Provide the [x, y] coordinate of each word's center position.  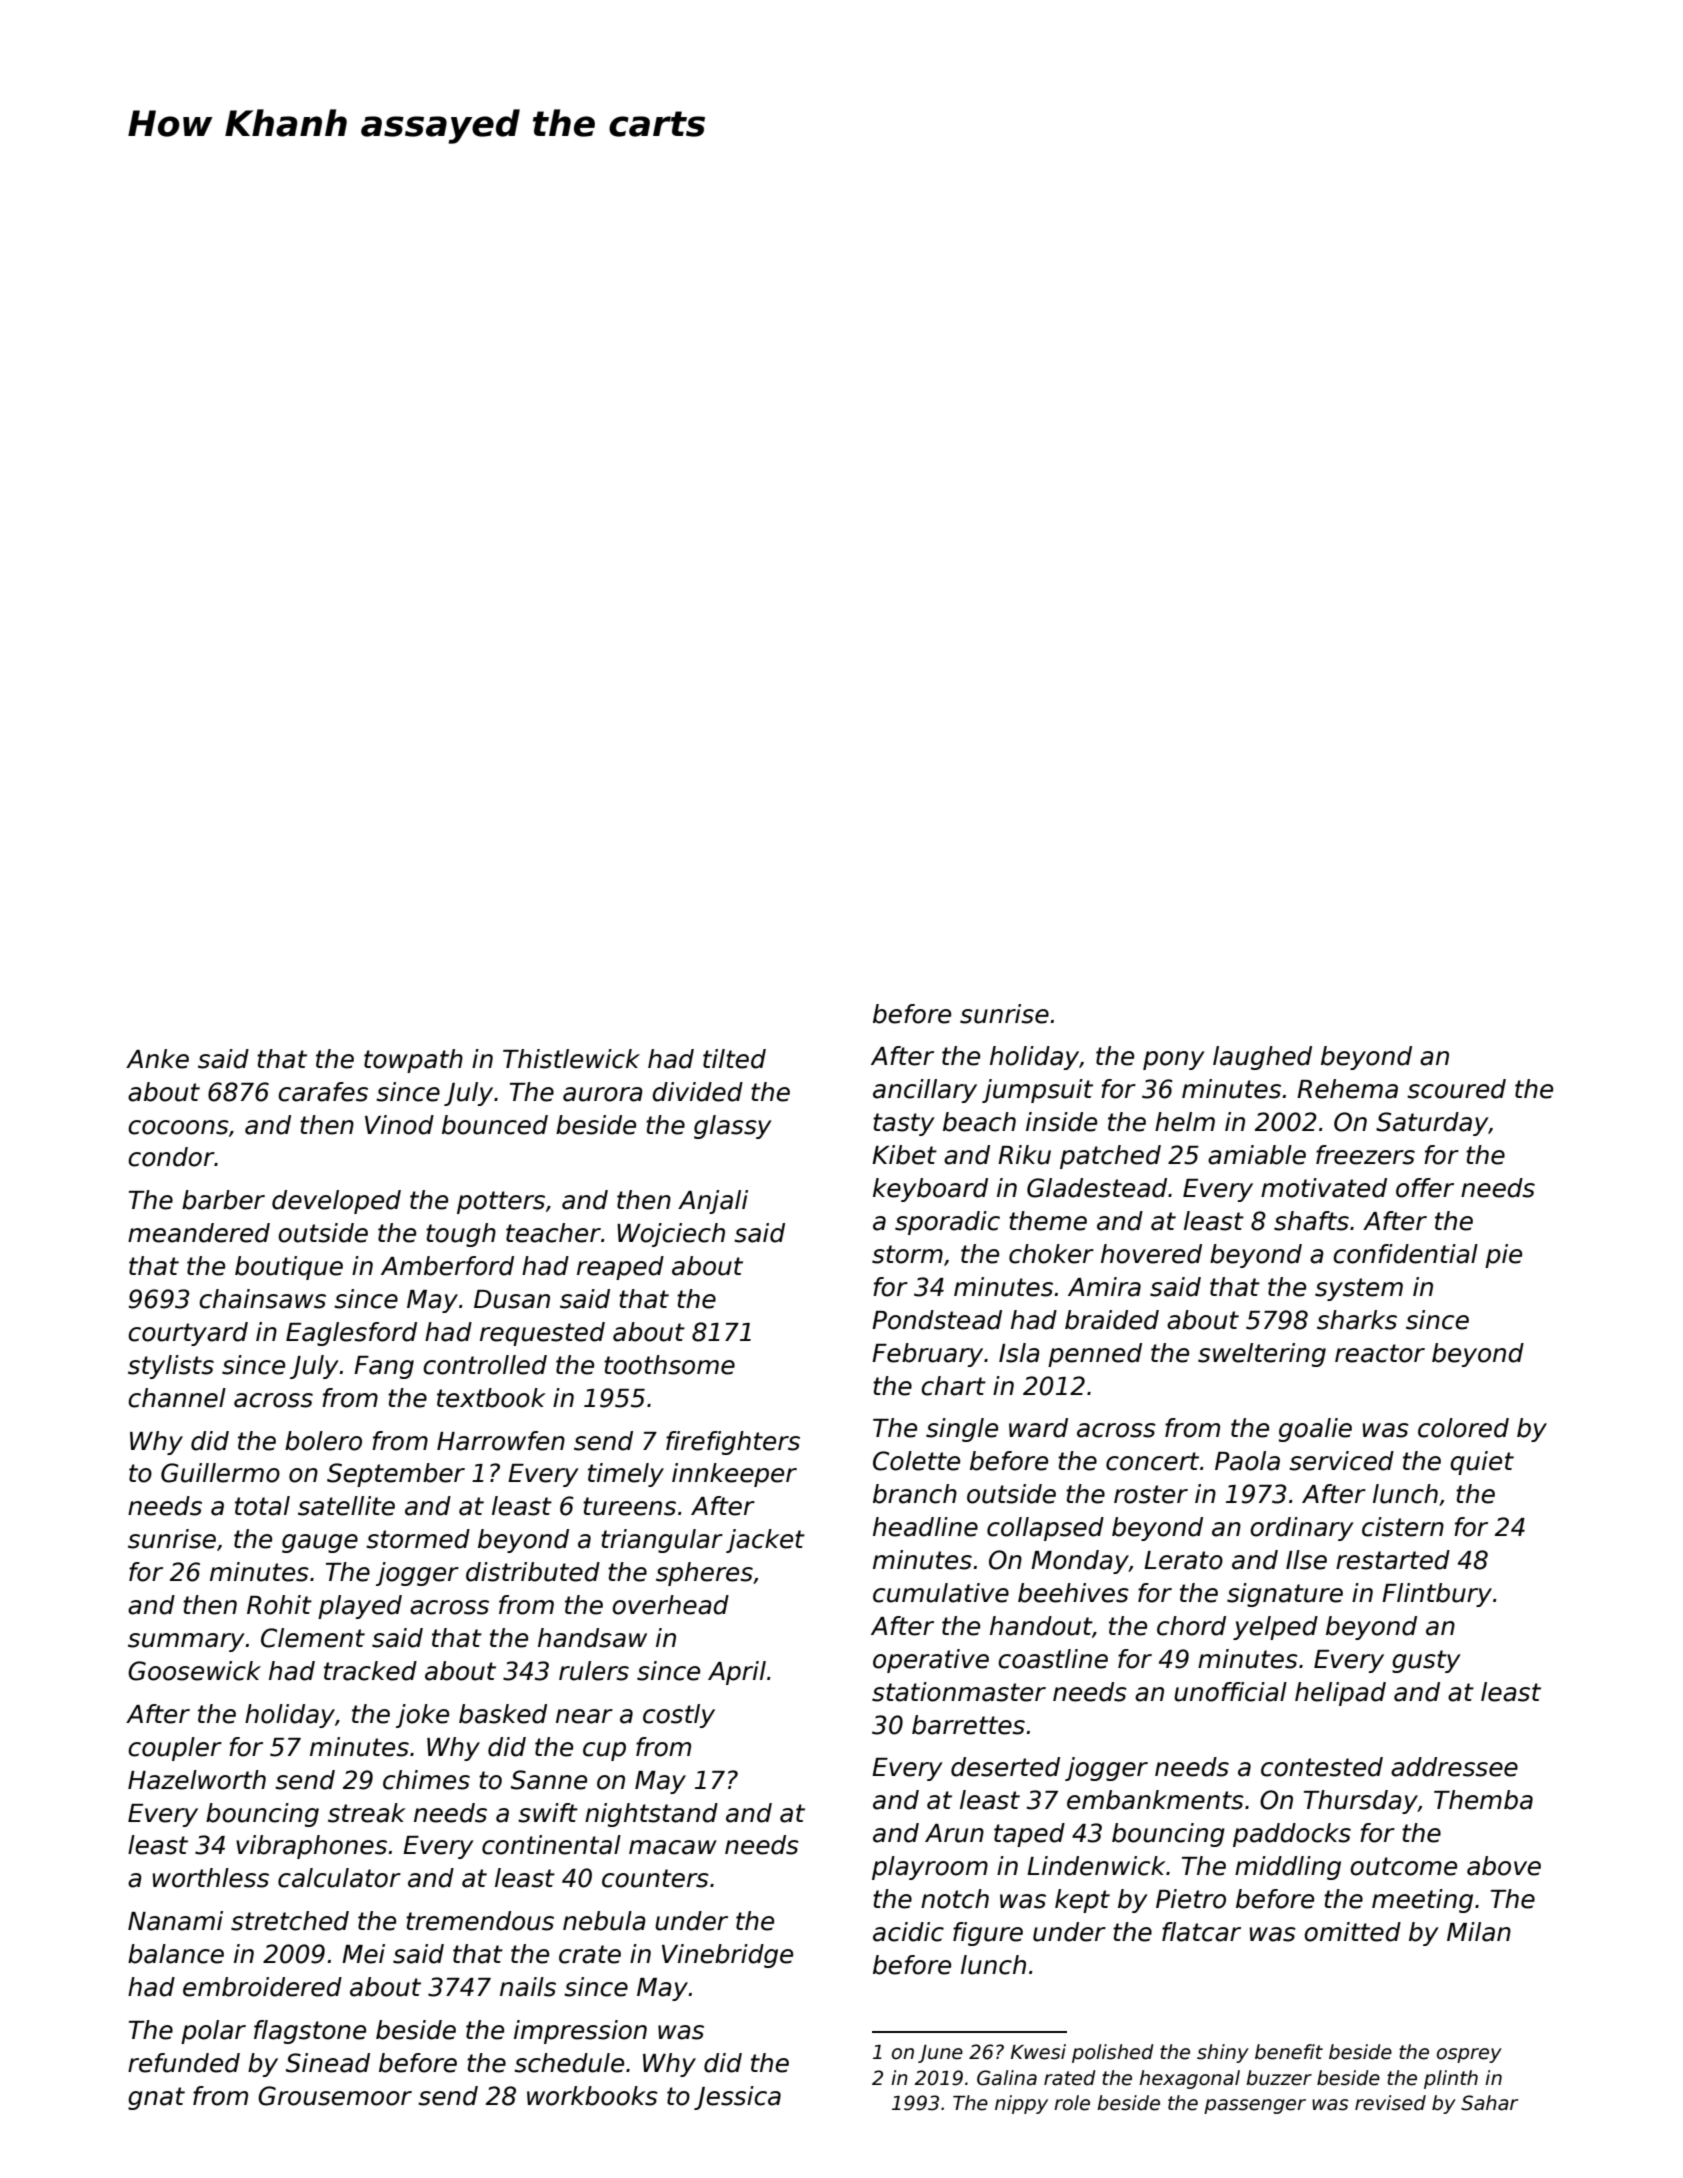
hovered [1151, 1254]
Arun [954, 1833]
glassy [733, 1127]
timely [626, 1475]
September [396, 1475]
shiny [1223, 2053]
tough [461, 1235]
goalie [1315, 1430]
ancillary [925, 1091]
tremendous [480, 1921]
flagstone [310, 2032]
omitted [1352, 1932]
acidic [908, 1932]
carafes [323, 1092]
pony [1174, 1060]
